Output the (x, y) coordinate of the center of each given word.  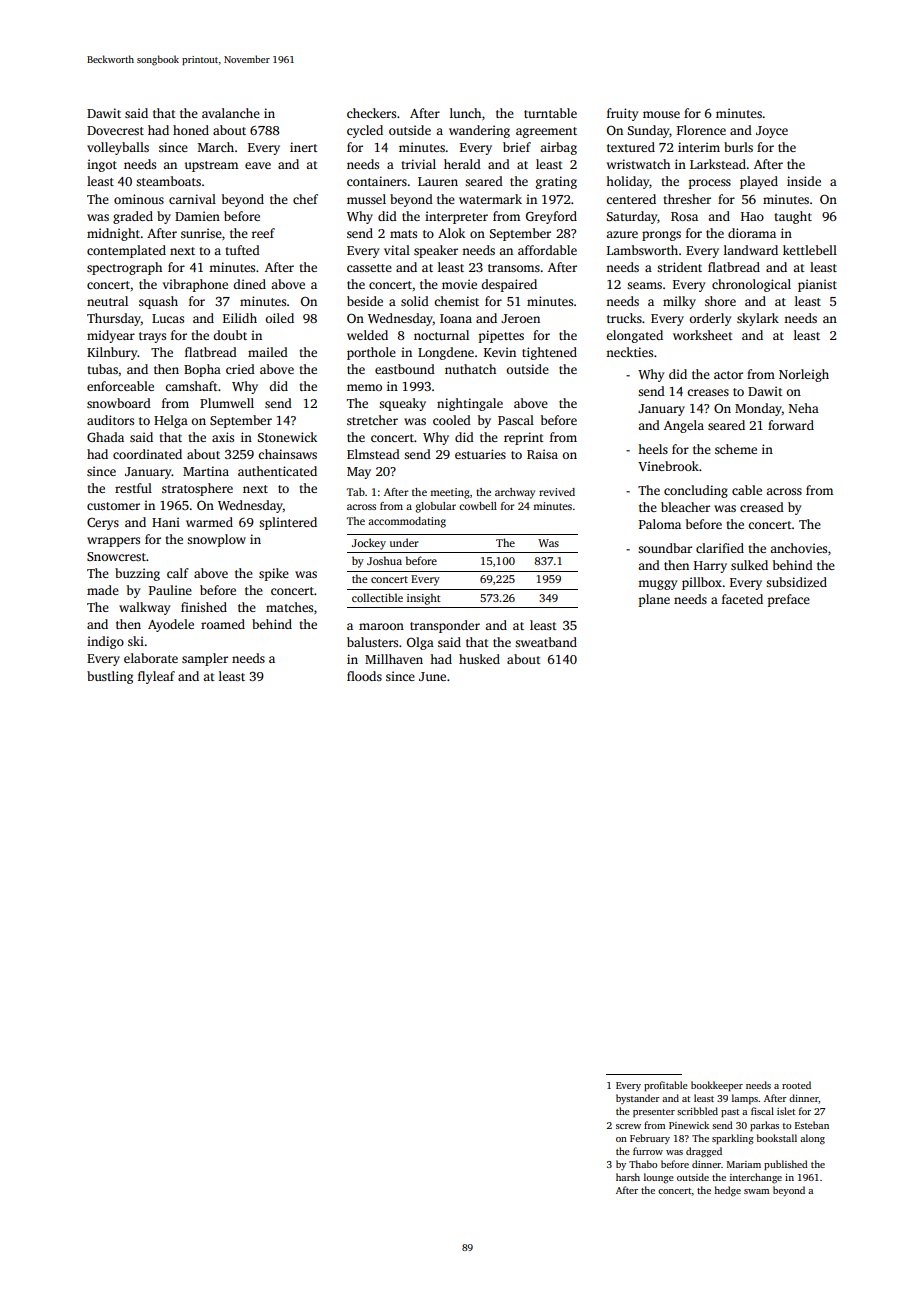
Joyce (772, 132)
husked (479, 659)
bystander (638, 1099)
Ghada (105, 437)
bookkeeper (717, 1086)
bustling (110, 677)
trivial (418, 164)
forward (791, 425)
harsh (628, 1177)
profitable (666, 1086)
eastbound (405, 369)
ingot (102, 165)
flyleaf (156, 677)
